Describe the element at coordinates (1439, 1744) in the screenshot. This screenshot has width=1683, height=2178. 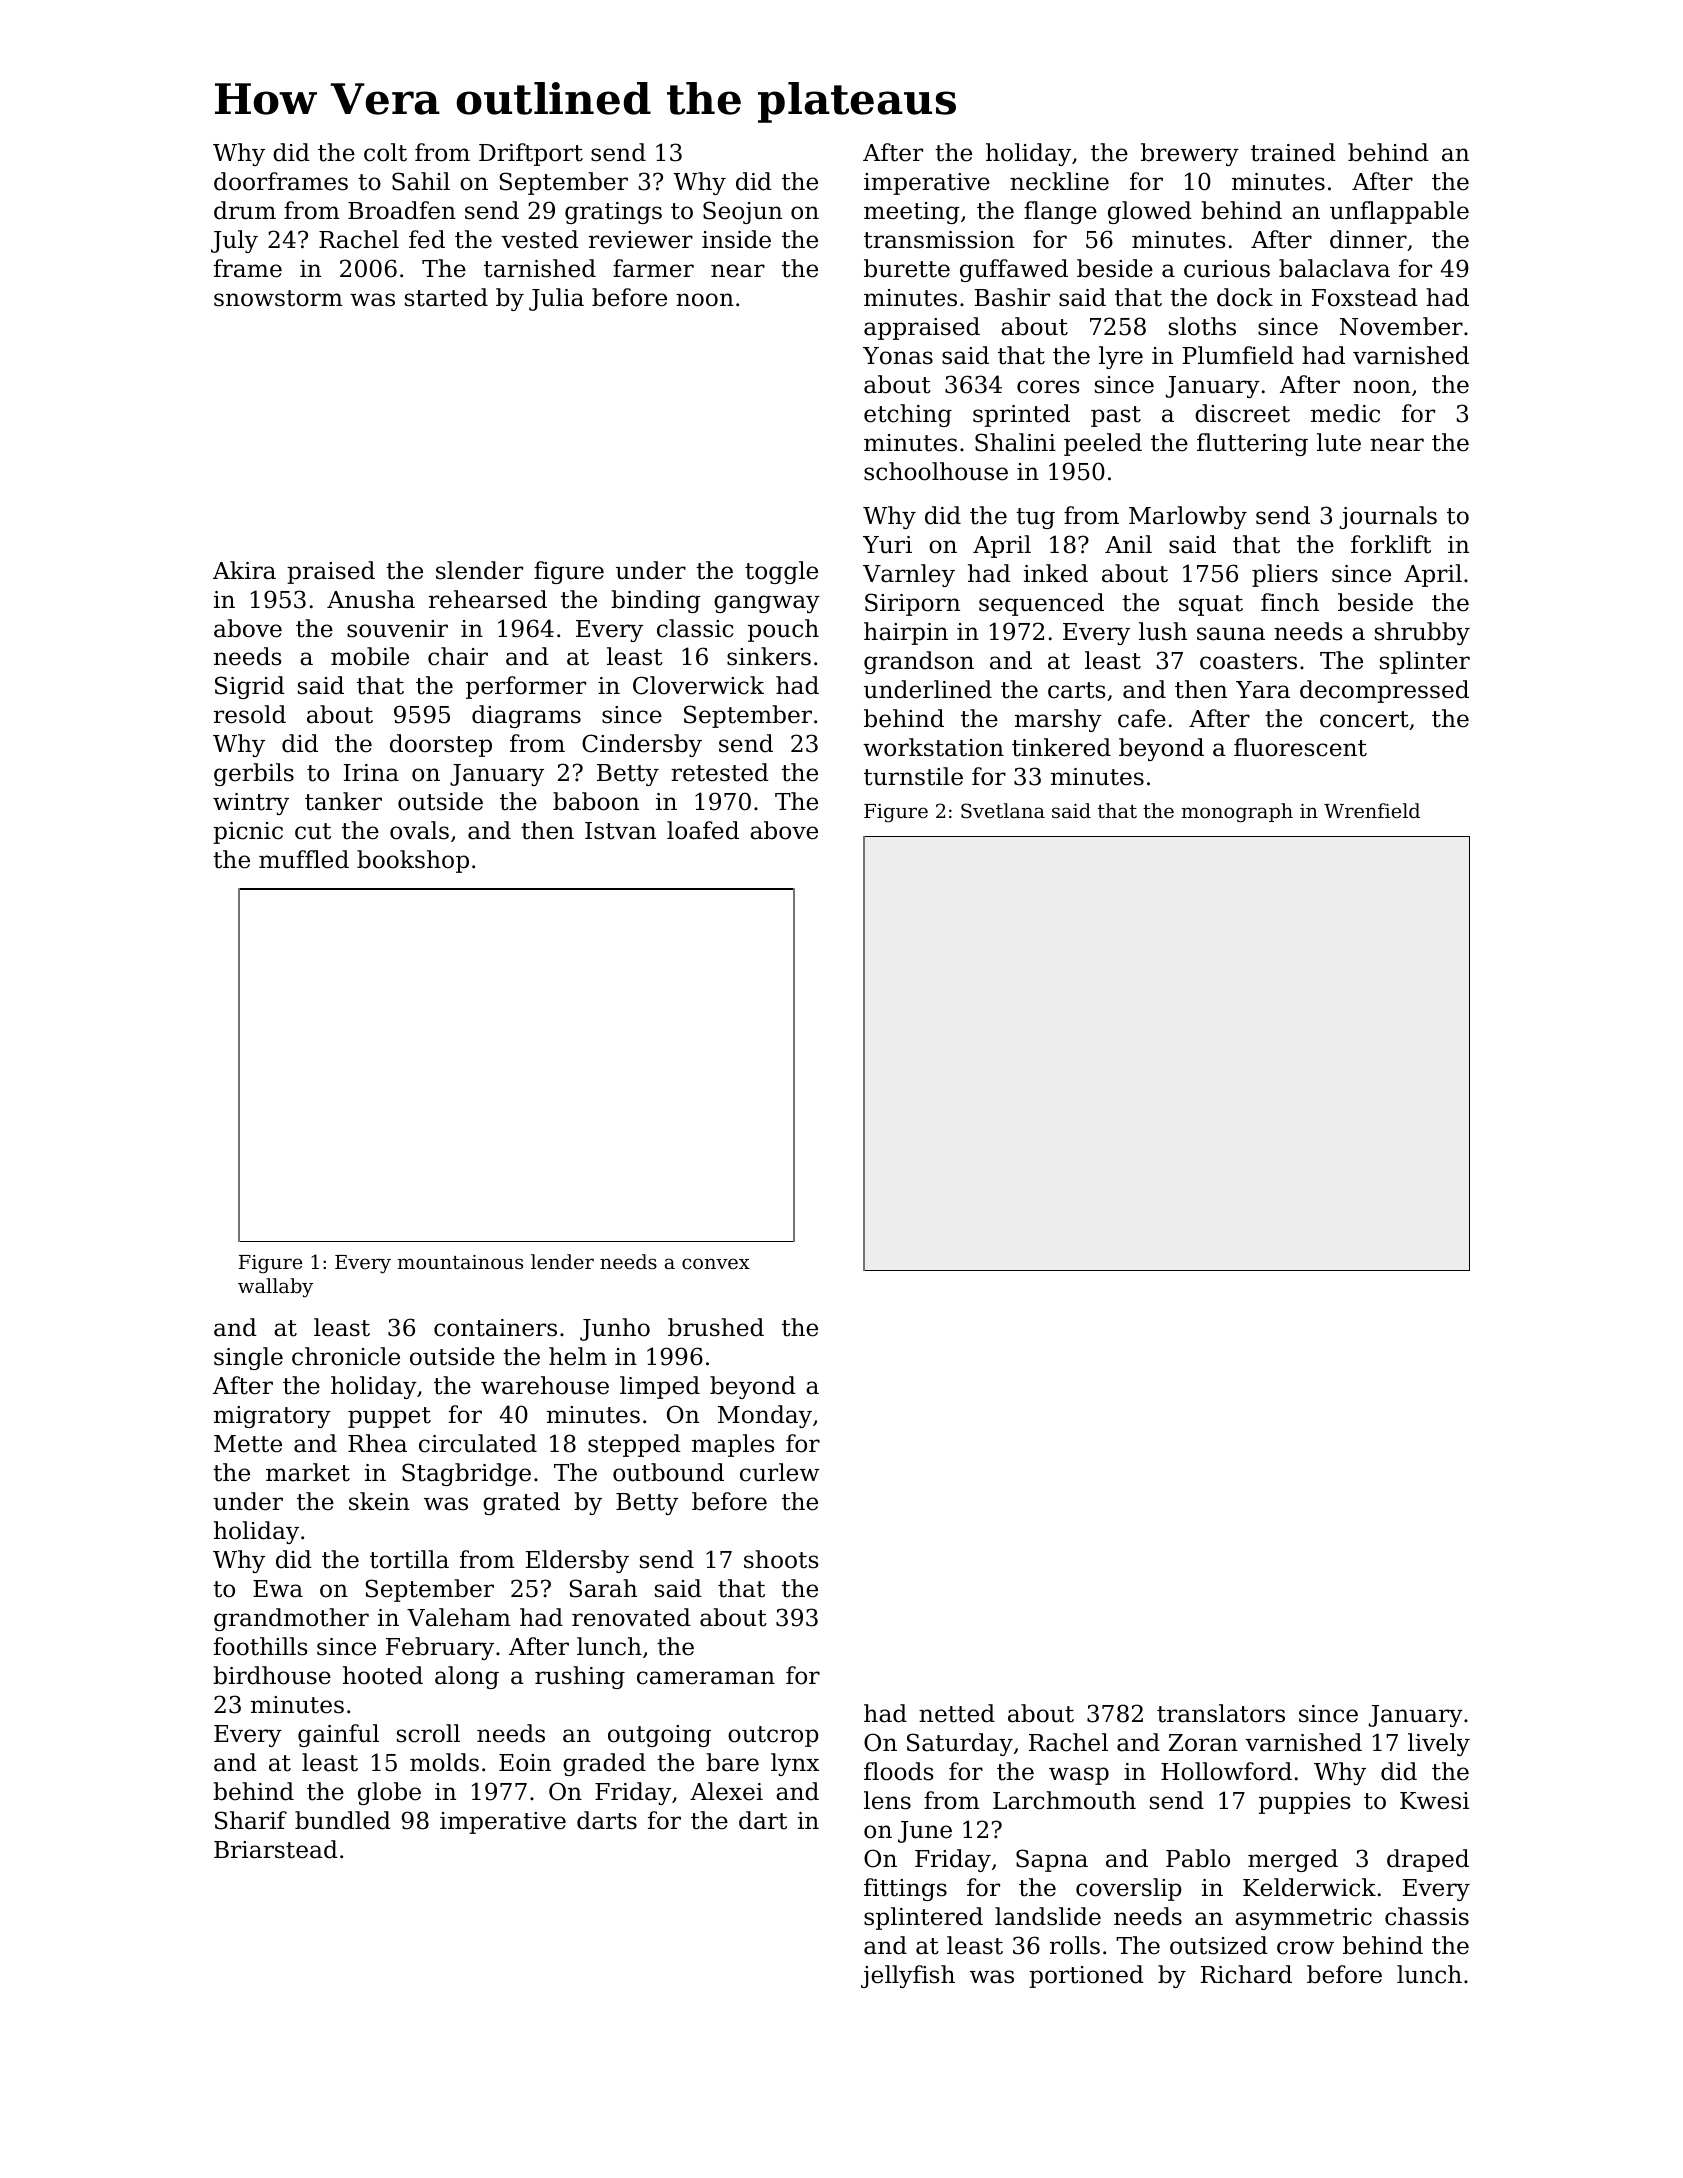
I see `lively` at that location.
